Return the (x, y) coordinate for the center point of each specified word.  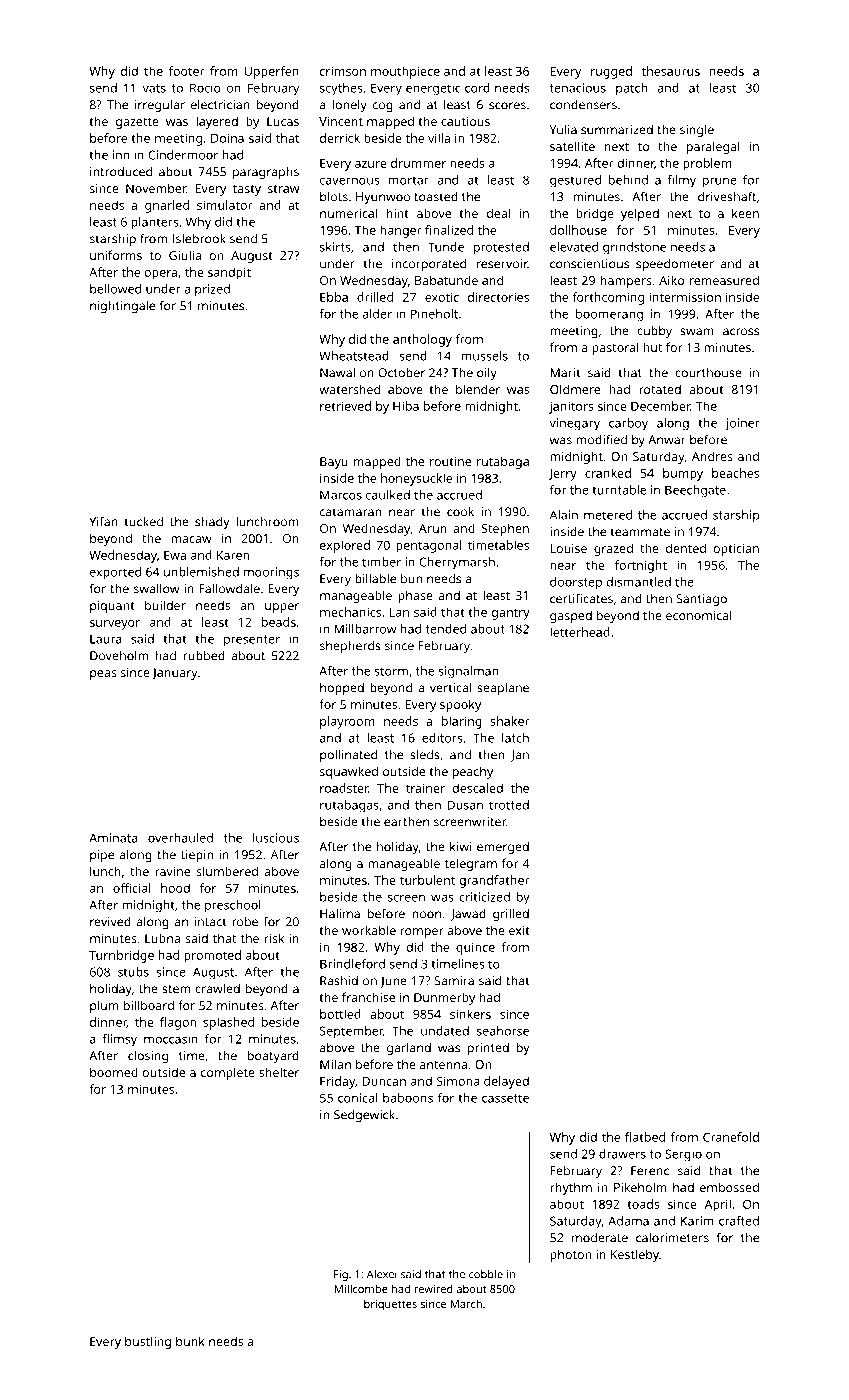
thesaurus (671, 71)
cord (477, 88)
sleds (425, 755)
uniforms (116, 255)
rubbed (204, 656)
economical (699, 615)
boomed (114, 1072)
